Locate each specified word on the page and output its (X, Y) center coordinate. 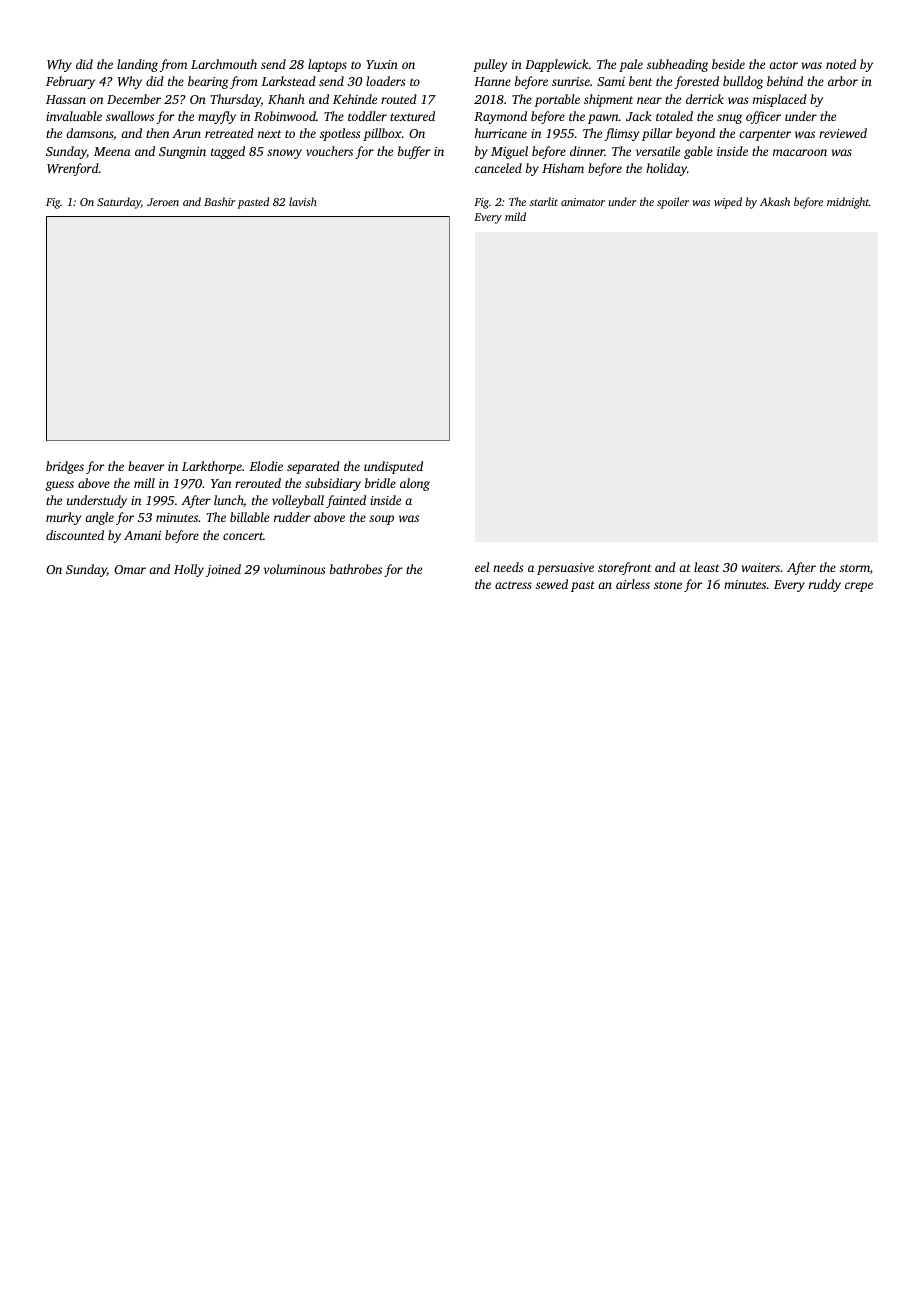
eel (482, 567)
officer (763, 117)
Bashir (220, 201)
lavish (303, 201)
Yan (221, 483)
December (134, 99)
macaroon (800, 152)
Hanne (492, 81)
